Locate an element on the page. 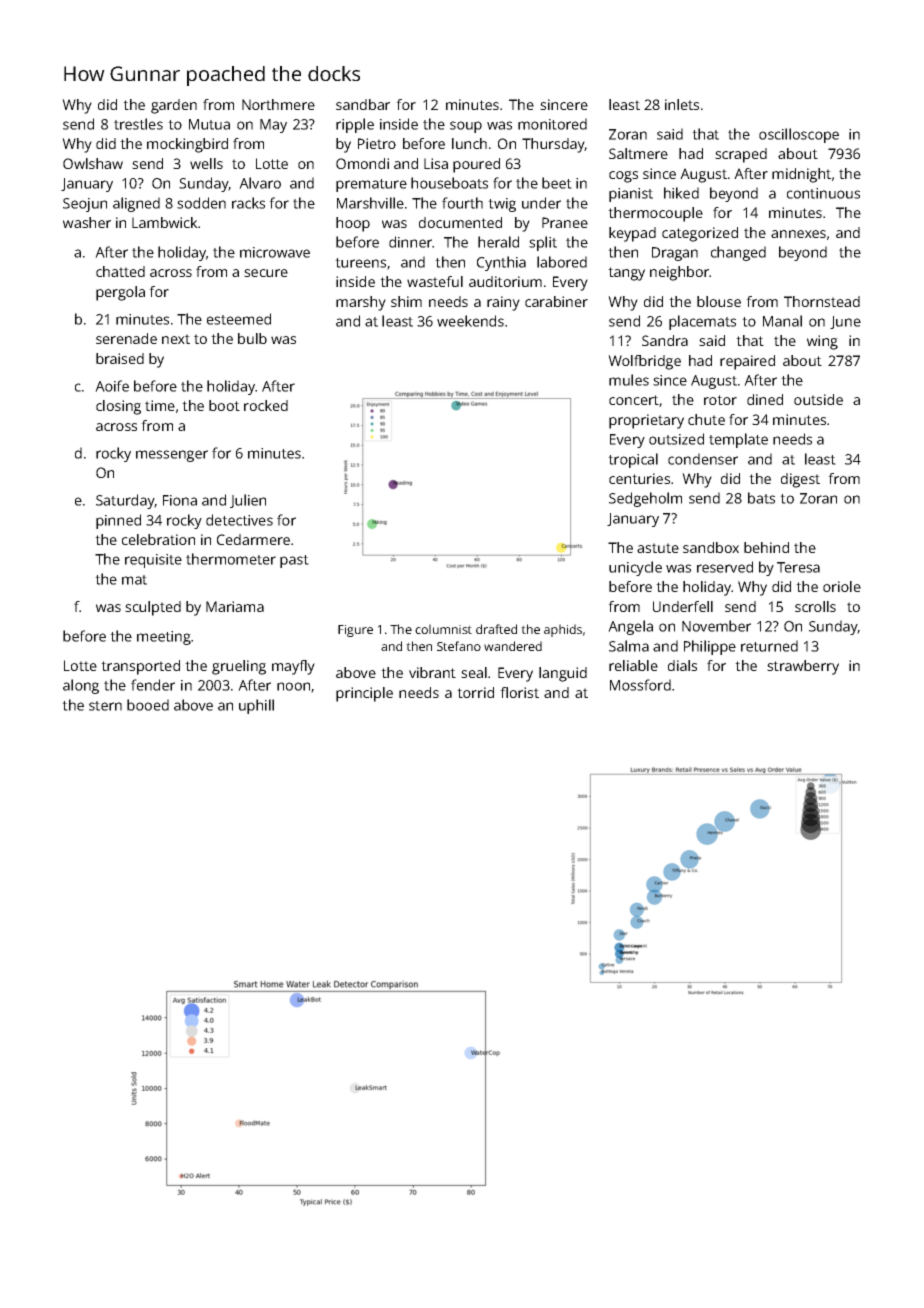 The image size is (924, 1308). centuries is located at coordinates (639, 478).
